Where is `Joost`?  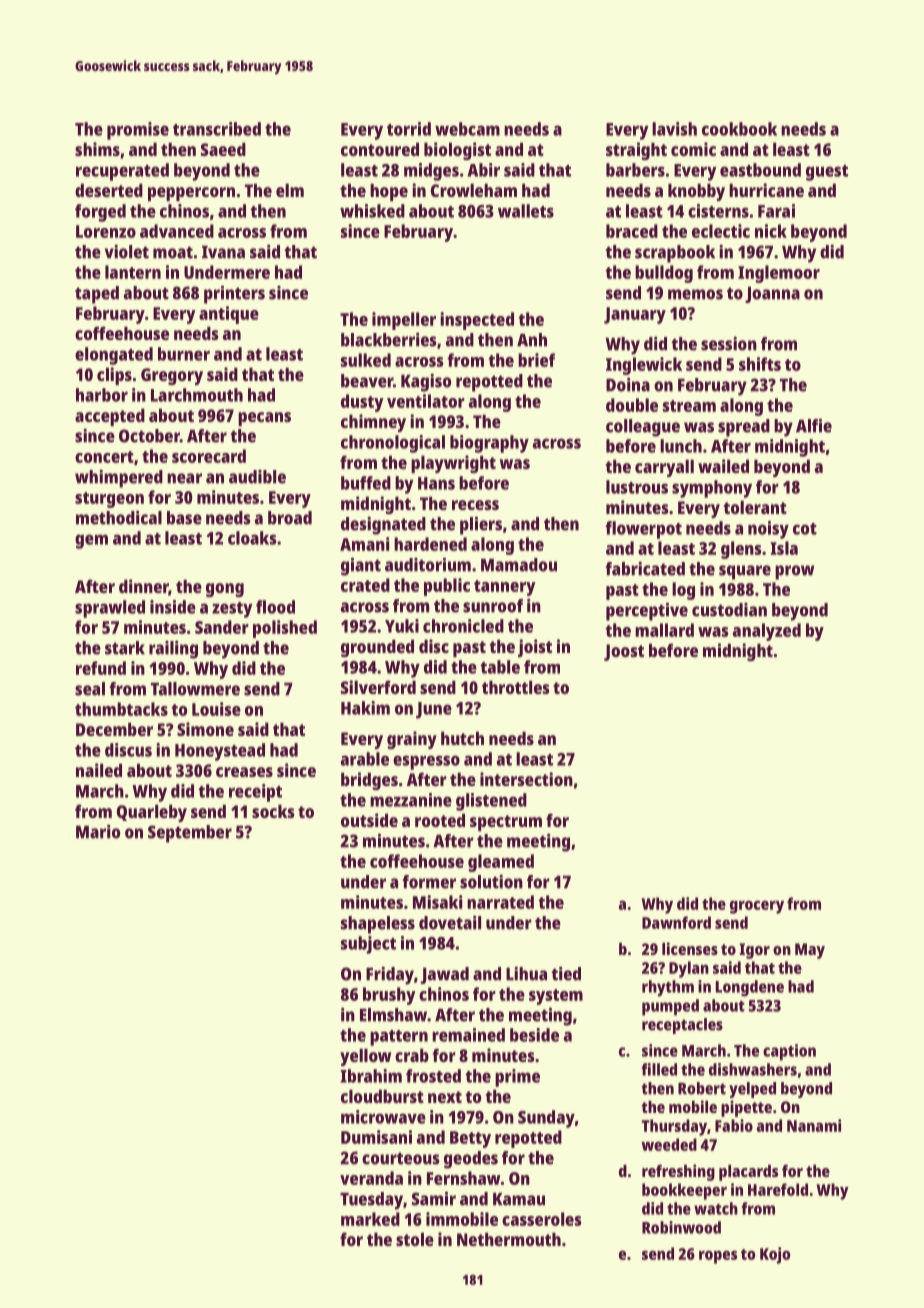 Joost is located at coordinates (624, 652).
